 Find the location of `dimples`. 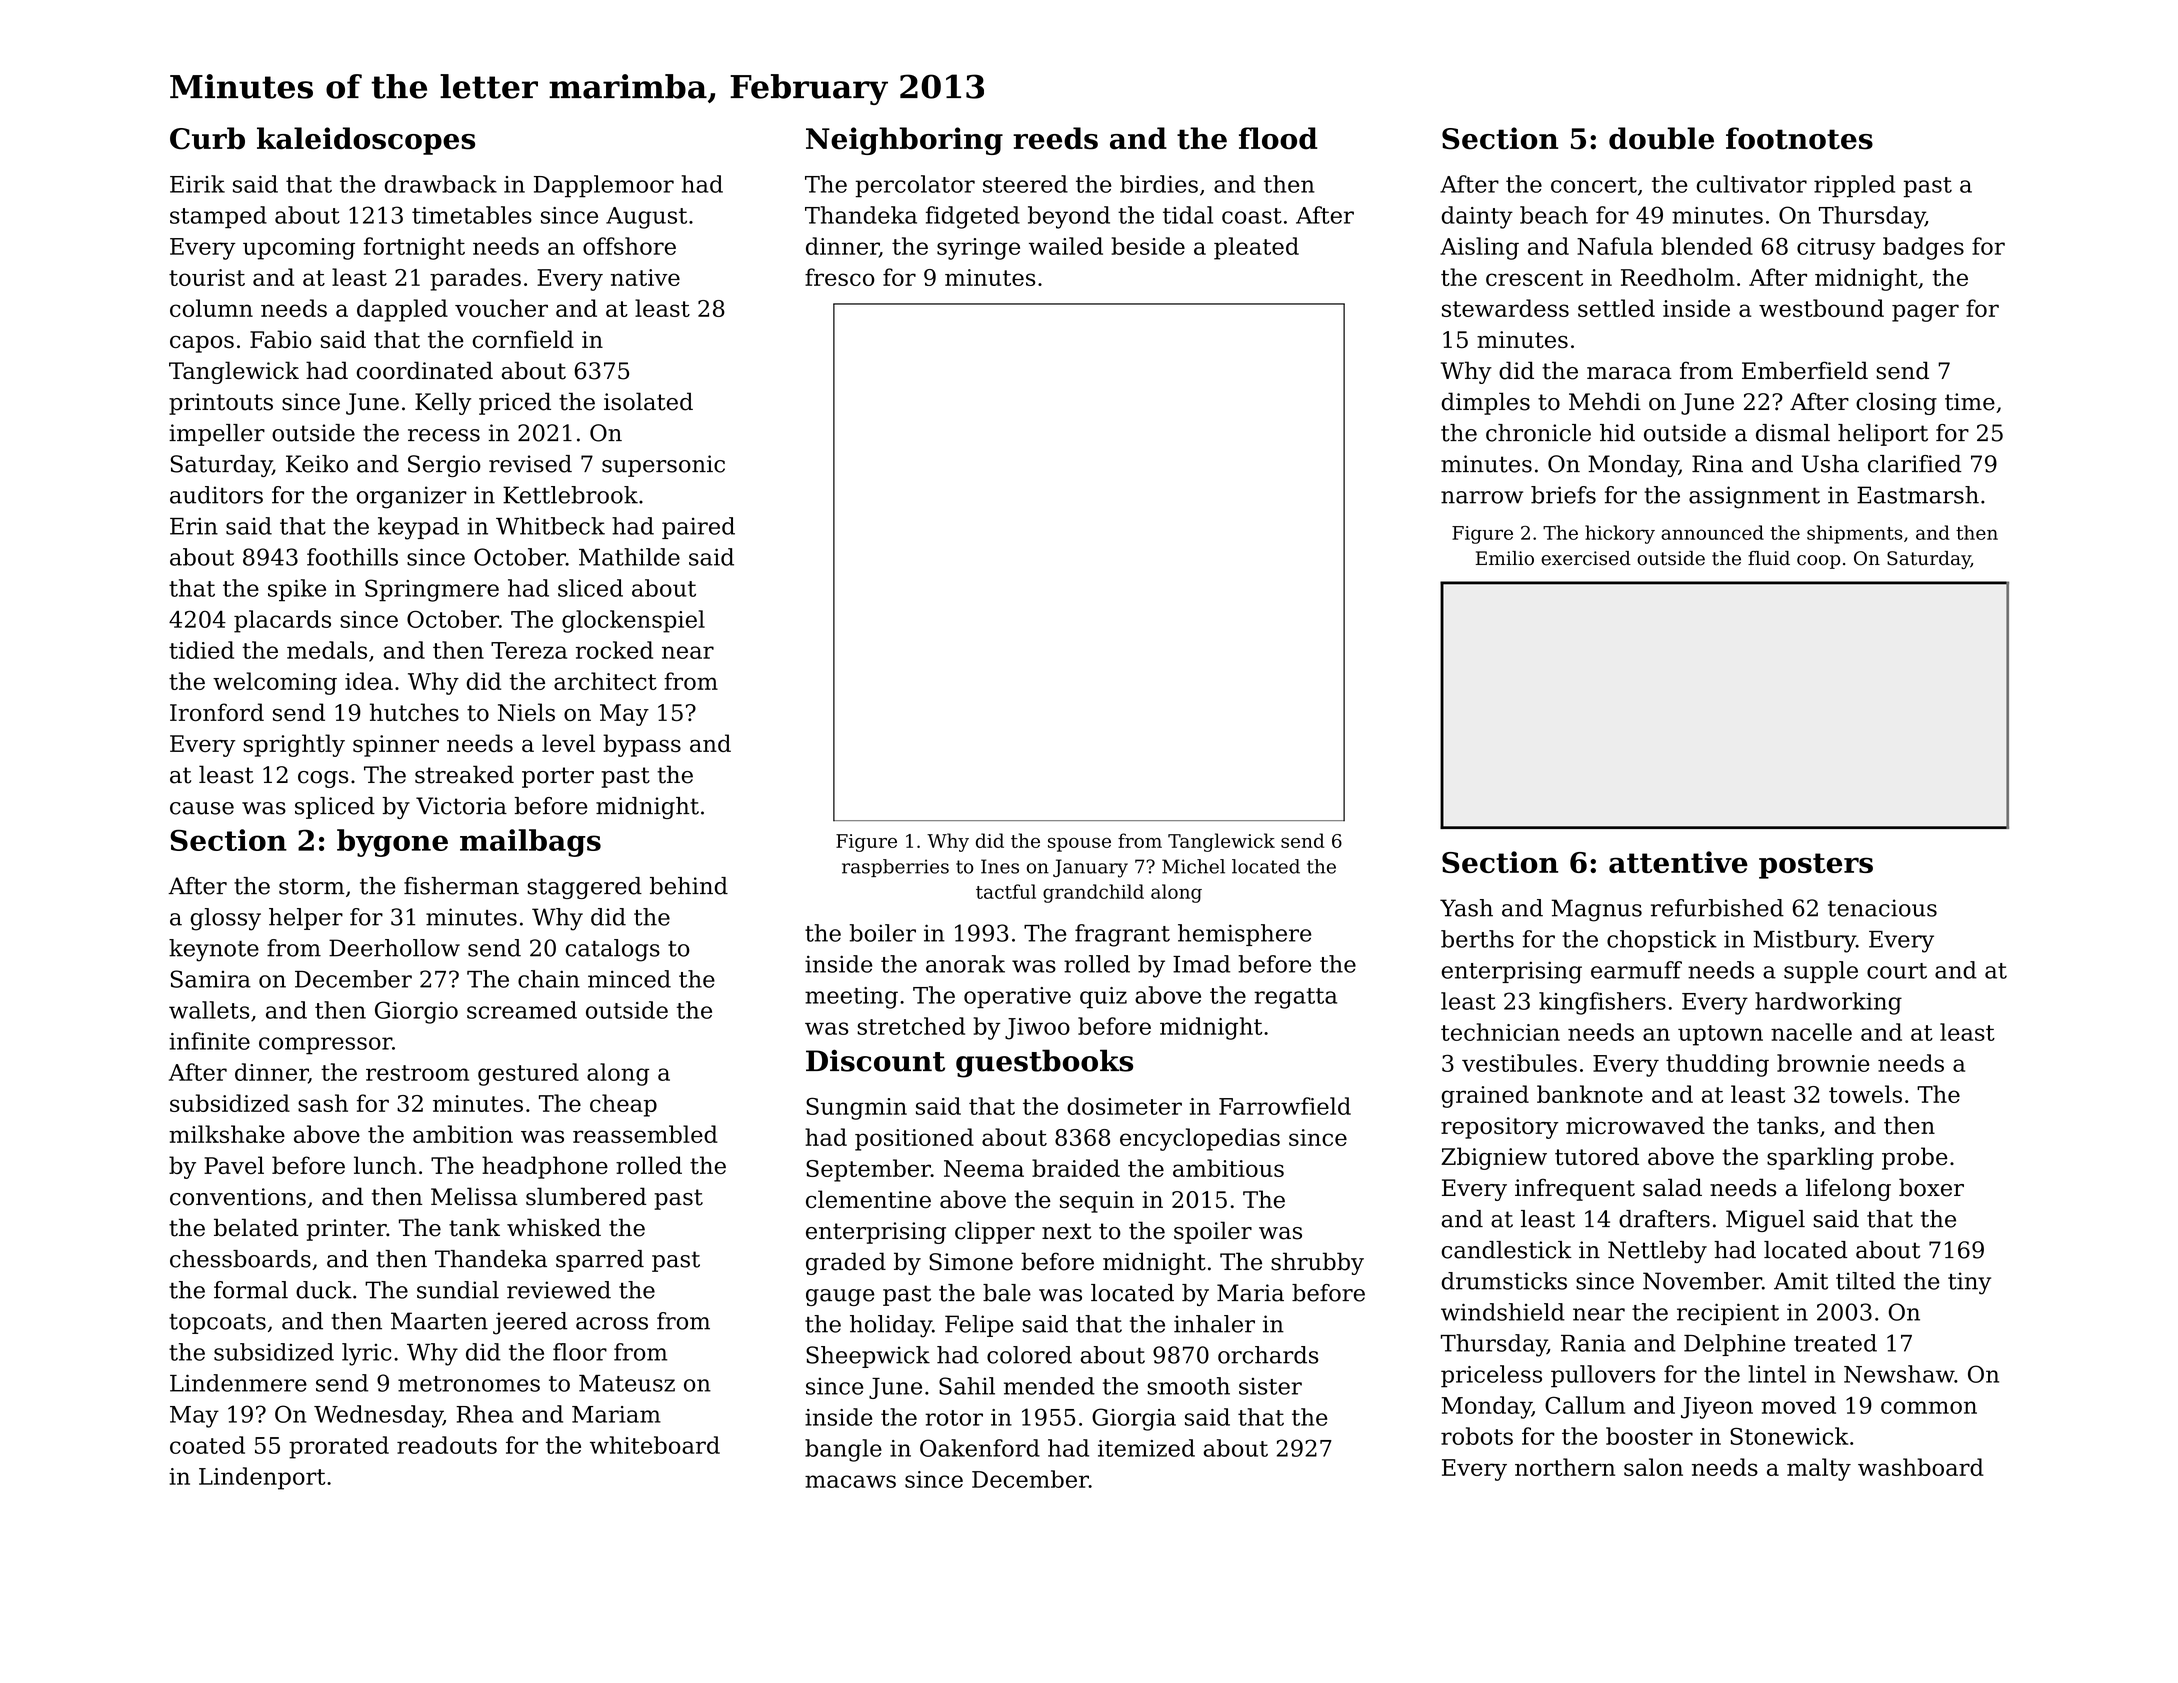

dimples is located at coordinates (1485, 403).
